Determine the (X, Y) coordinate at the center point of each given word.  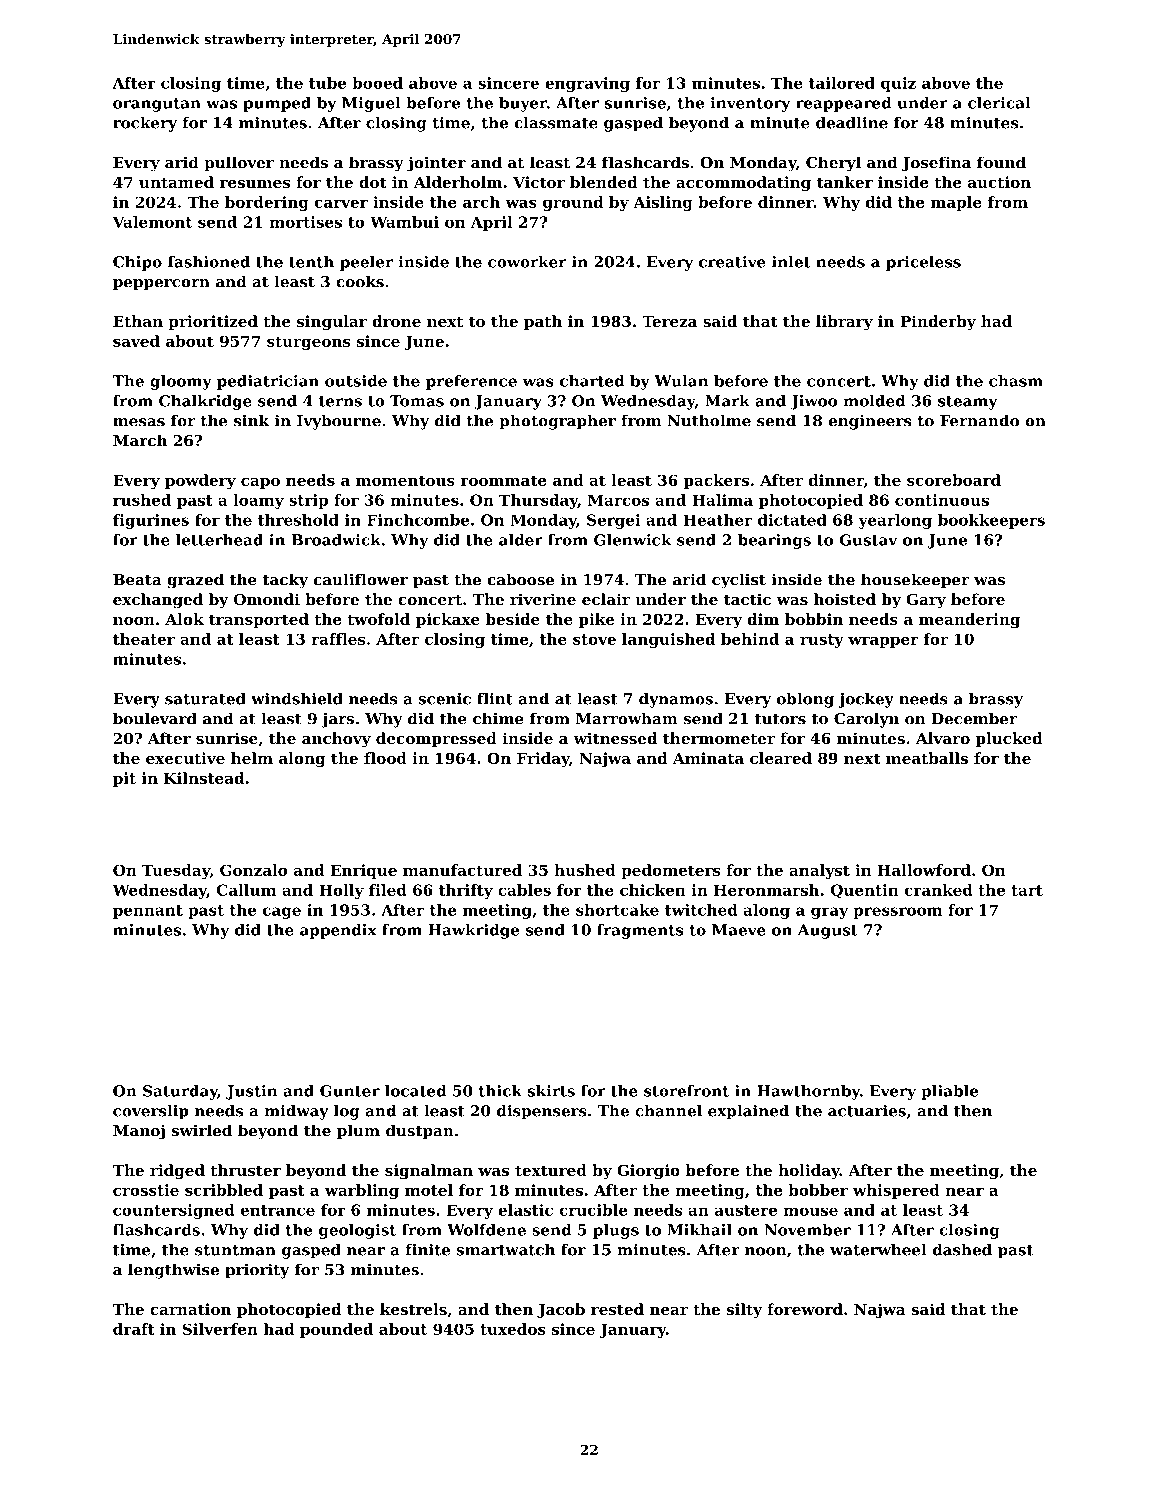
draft (134, 1329)
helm (252, 758)
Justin (251, 1092)
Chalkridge (205, 402)
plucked (1009, 739)
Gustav (868, 540)
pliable (950, 1092)
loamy (258, 501)
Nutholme (709, 420)
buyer (523, 104)
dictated (792, 520)
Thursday (538, 501)
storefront (686, 1091)
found (1001, 162)
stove (594, 639)
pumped (277, 104)
